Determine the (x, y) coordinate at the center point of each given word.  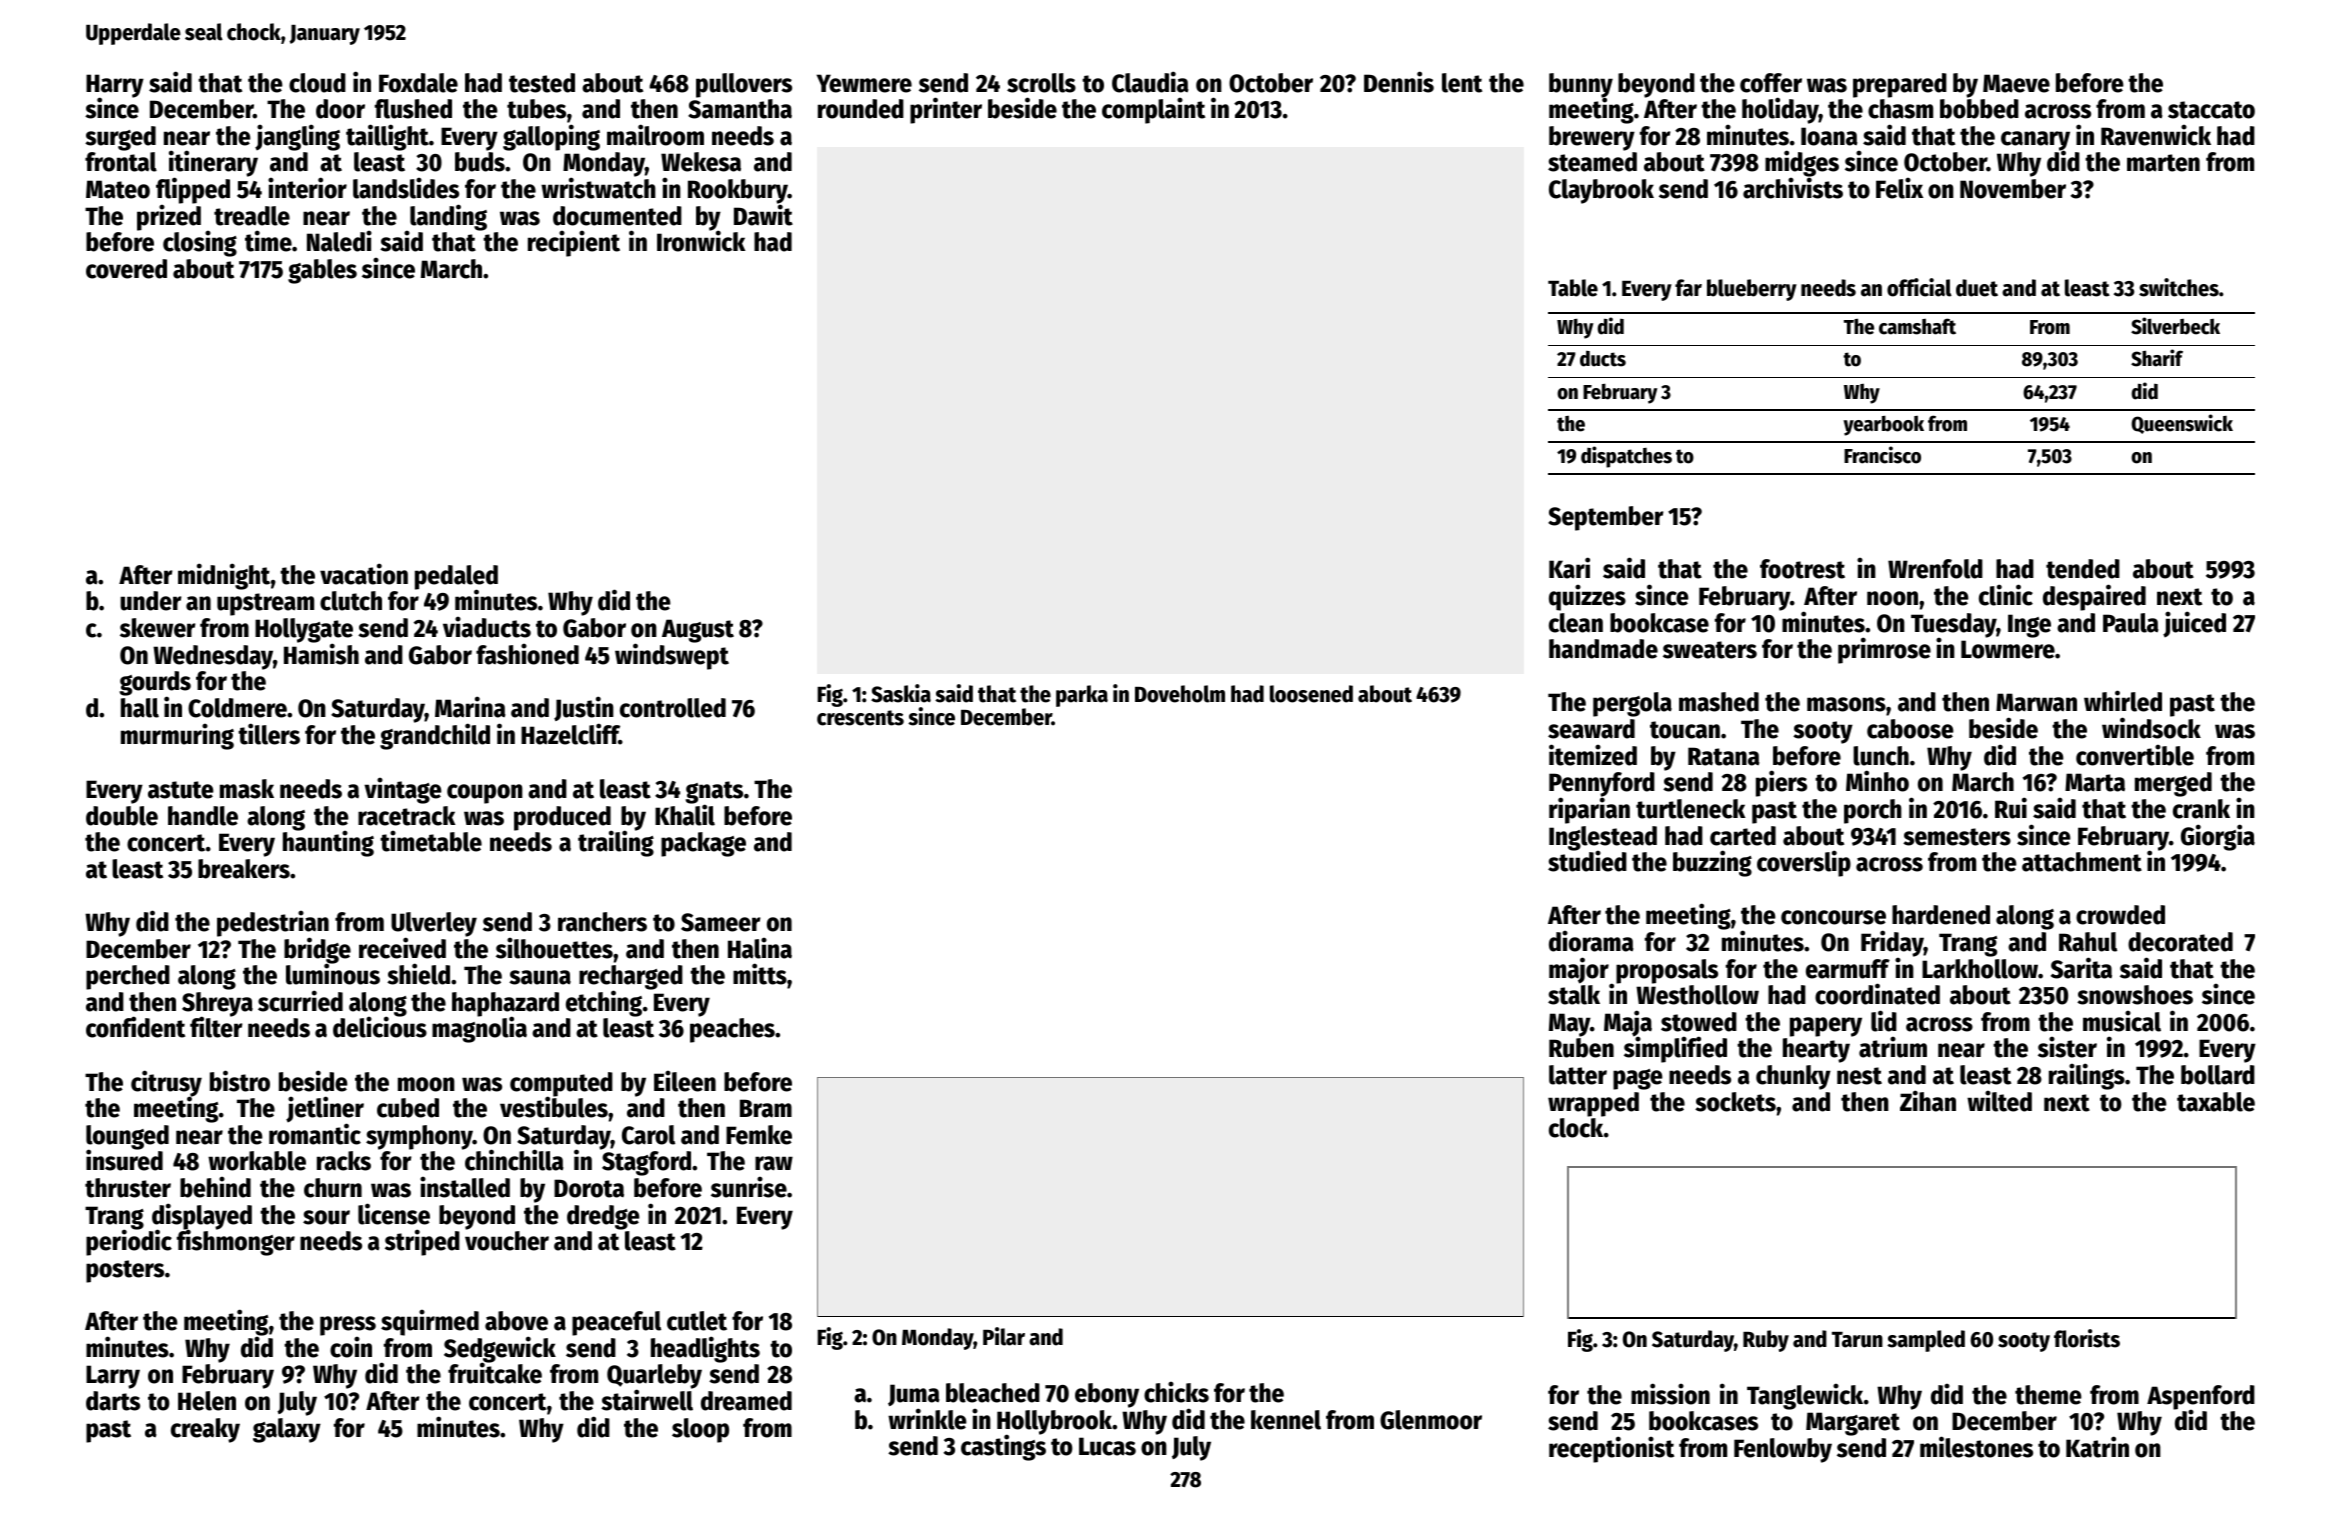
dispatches (1626, 457)
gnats (714, 792)
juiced (2194, 624)
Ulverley (434, 924)
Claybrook (1601, 191)
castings (1003, 1448)
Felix (1899, 188)
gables (322, 271)
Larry (113, 1377)
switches (2179, 287)
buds (480, 162)
